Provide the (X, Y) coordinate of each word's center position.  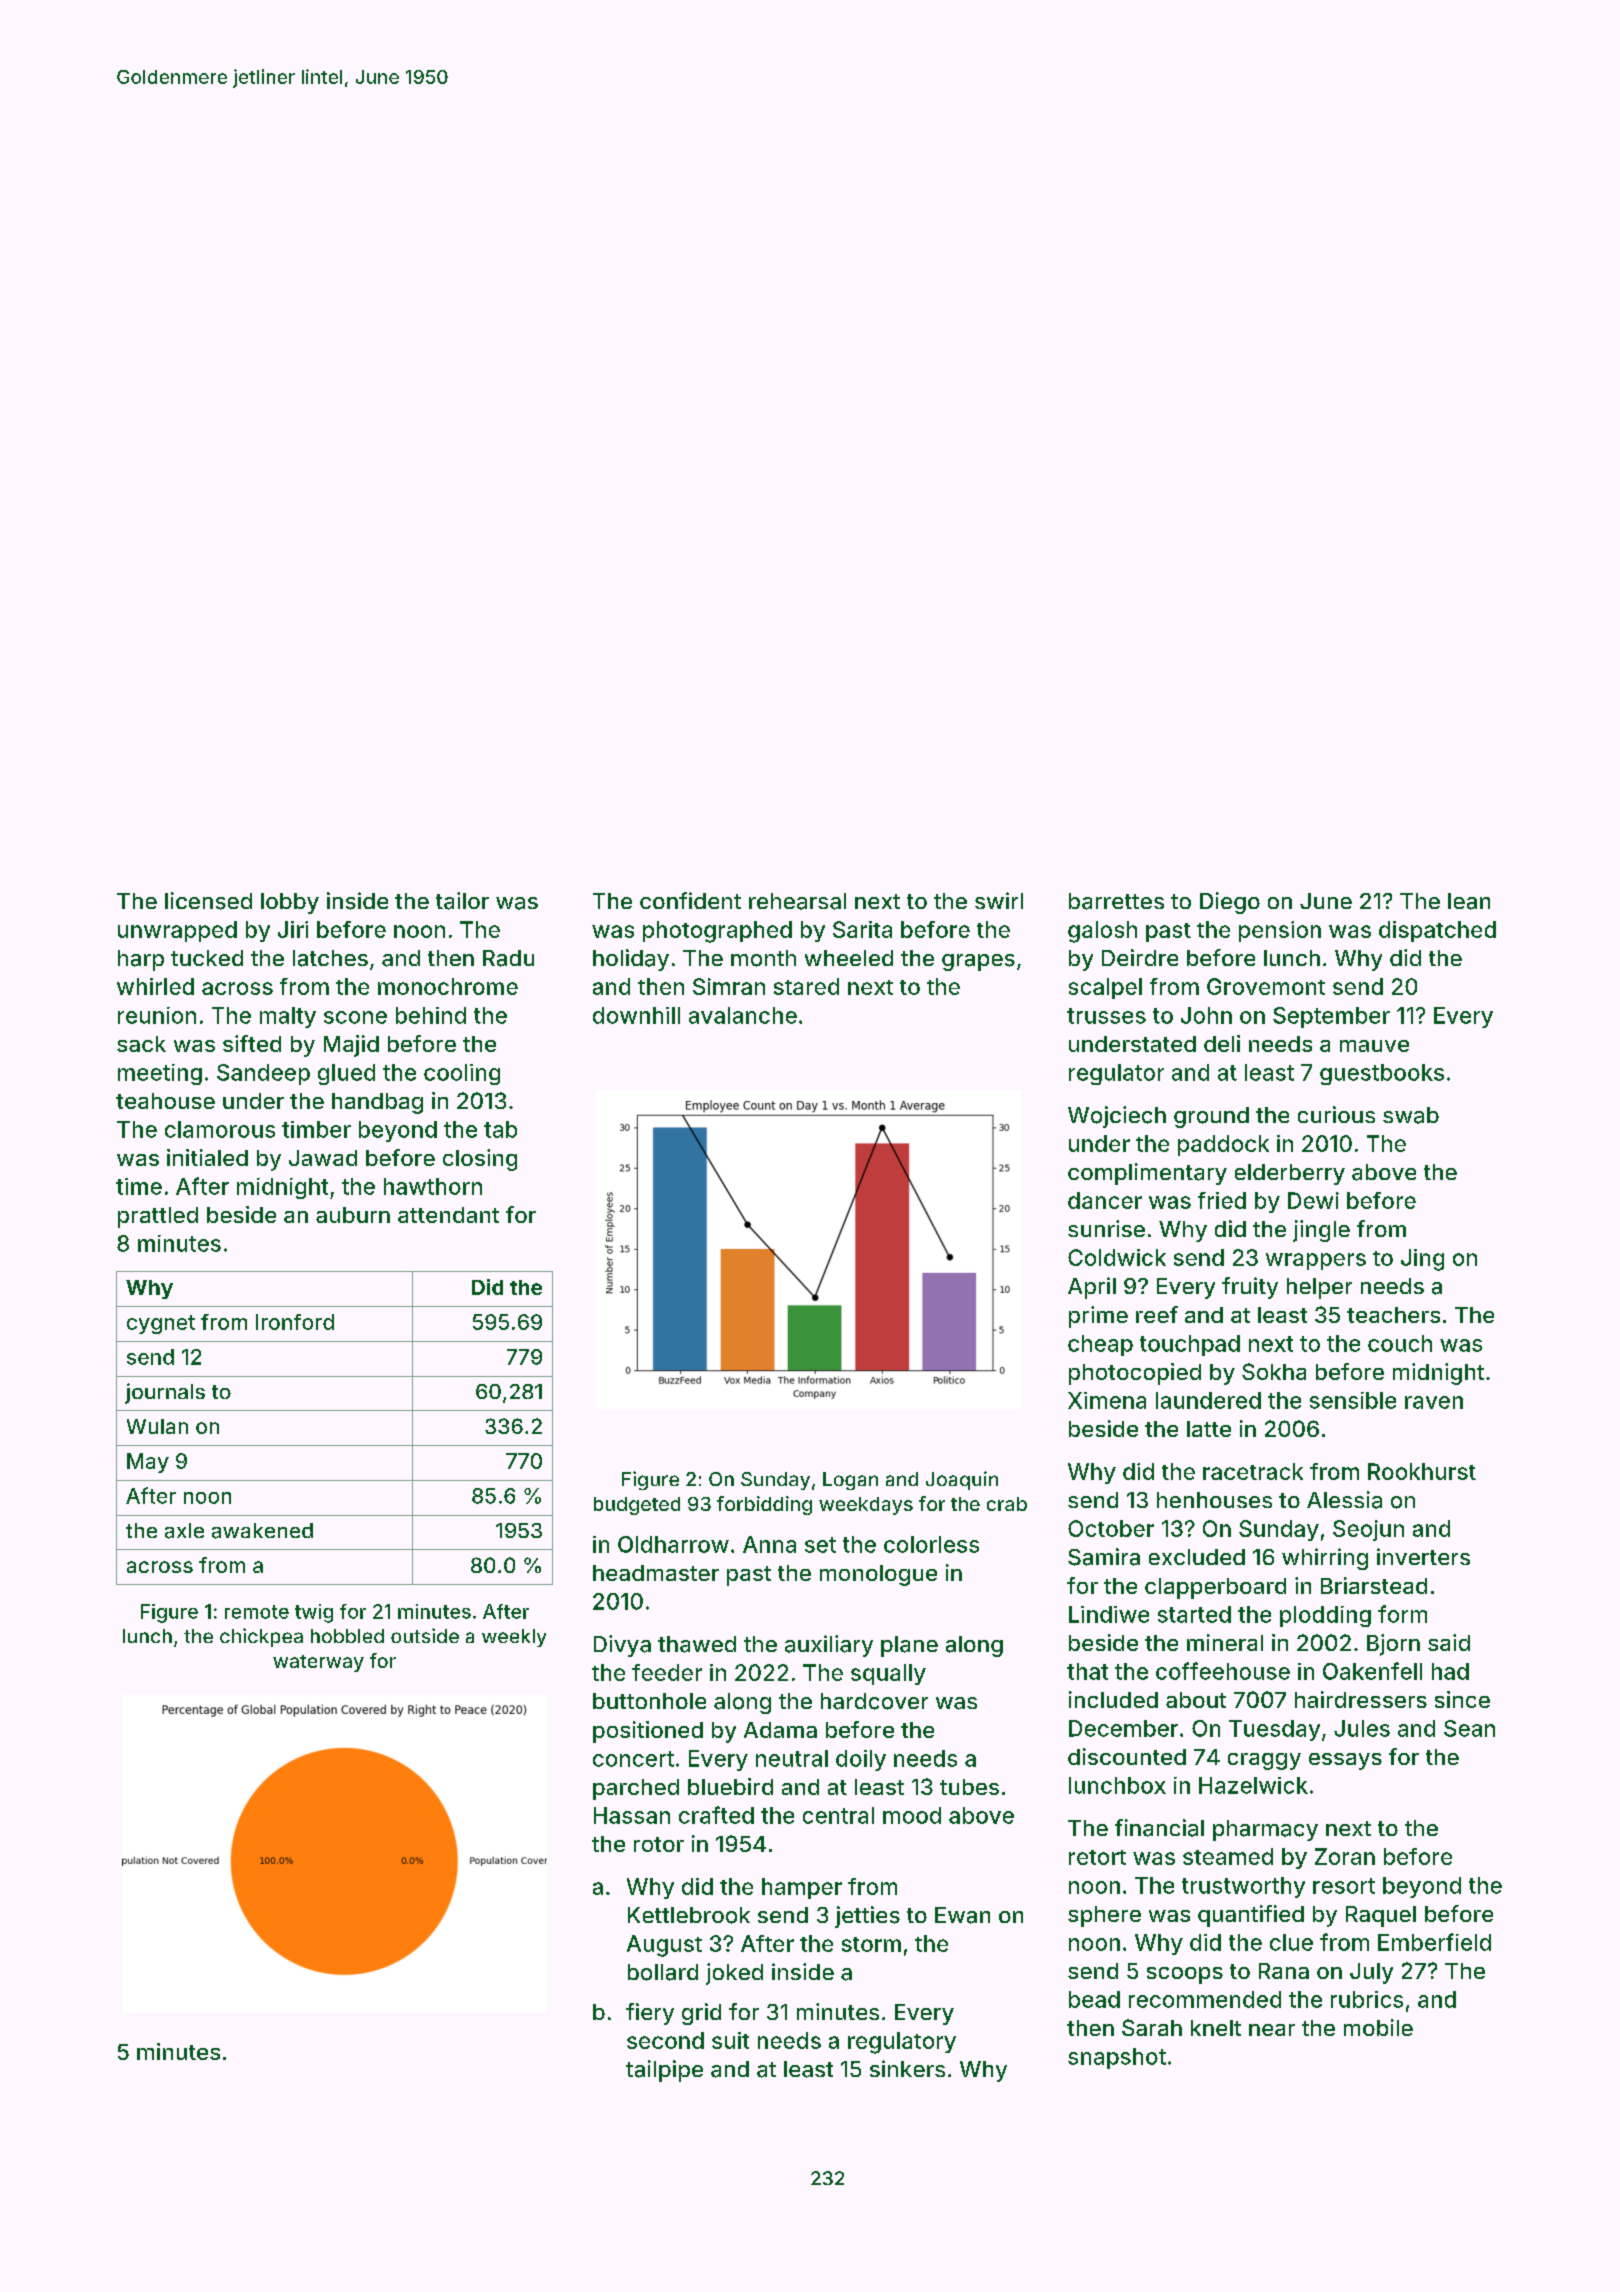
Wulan (157, 1426)
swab (1411, 1115)
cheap (1100, 1345)
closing (480, 1160)
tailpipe (664, 2071)
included (1113, 1699)
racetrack (1253, 1471)
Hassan (632, 1815)
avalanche (743, 1015)
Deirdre (1140, 957)
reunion (157, 1015)
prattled (158, 1217)
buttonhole (649, 1701)
